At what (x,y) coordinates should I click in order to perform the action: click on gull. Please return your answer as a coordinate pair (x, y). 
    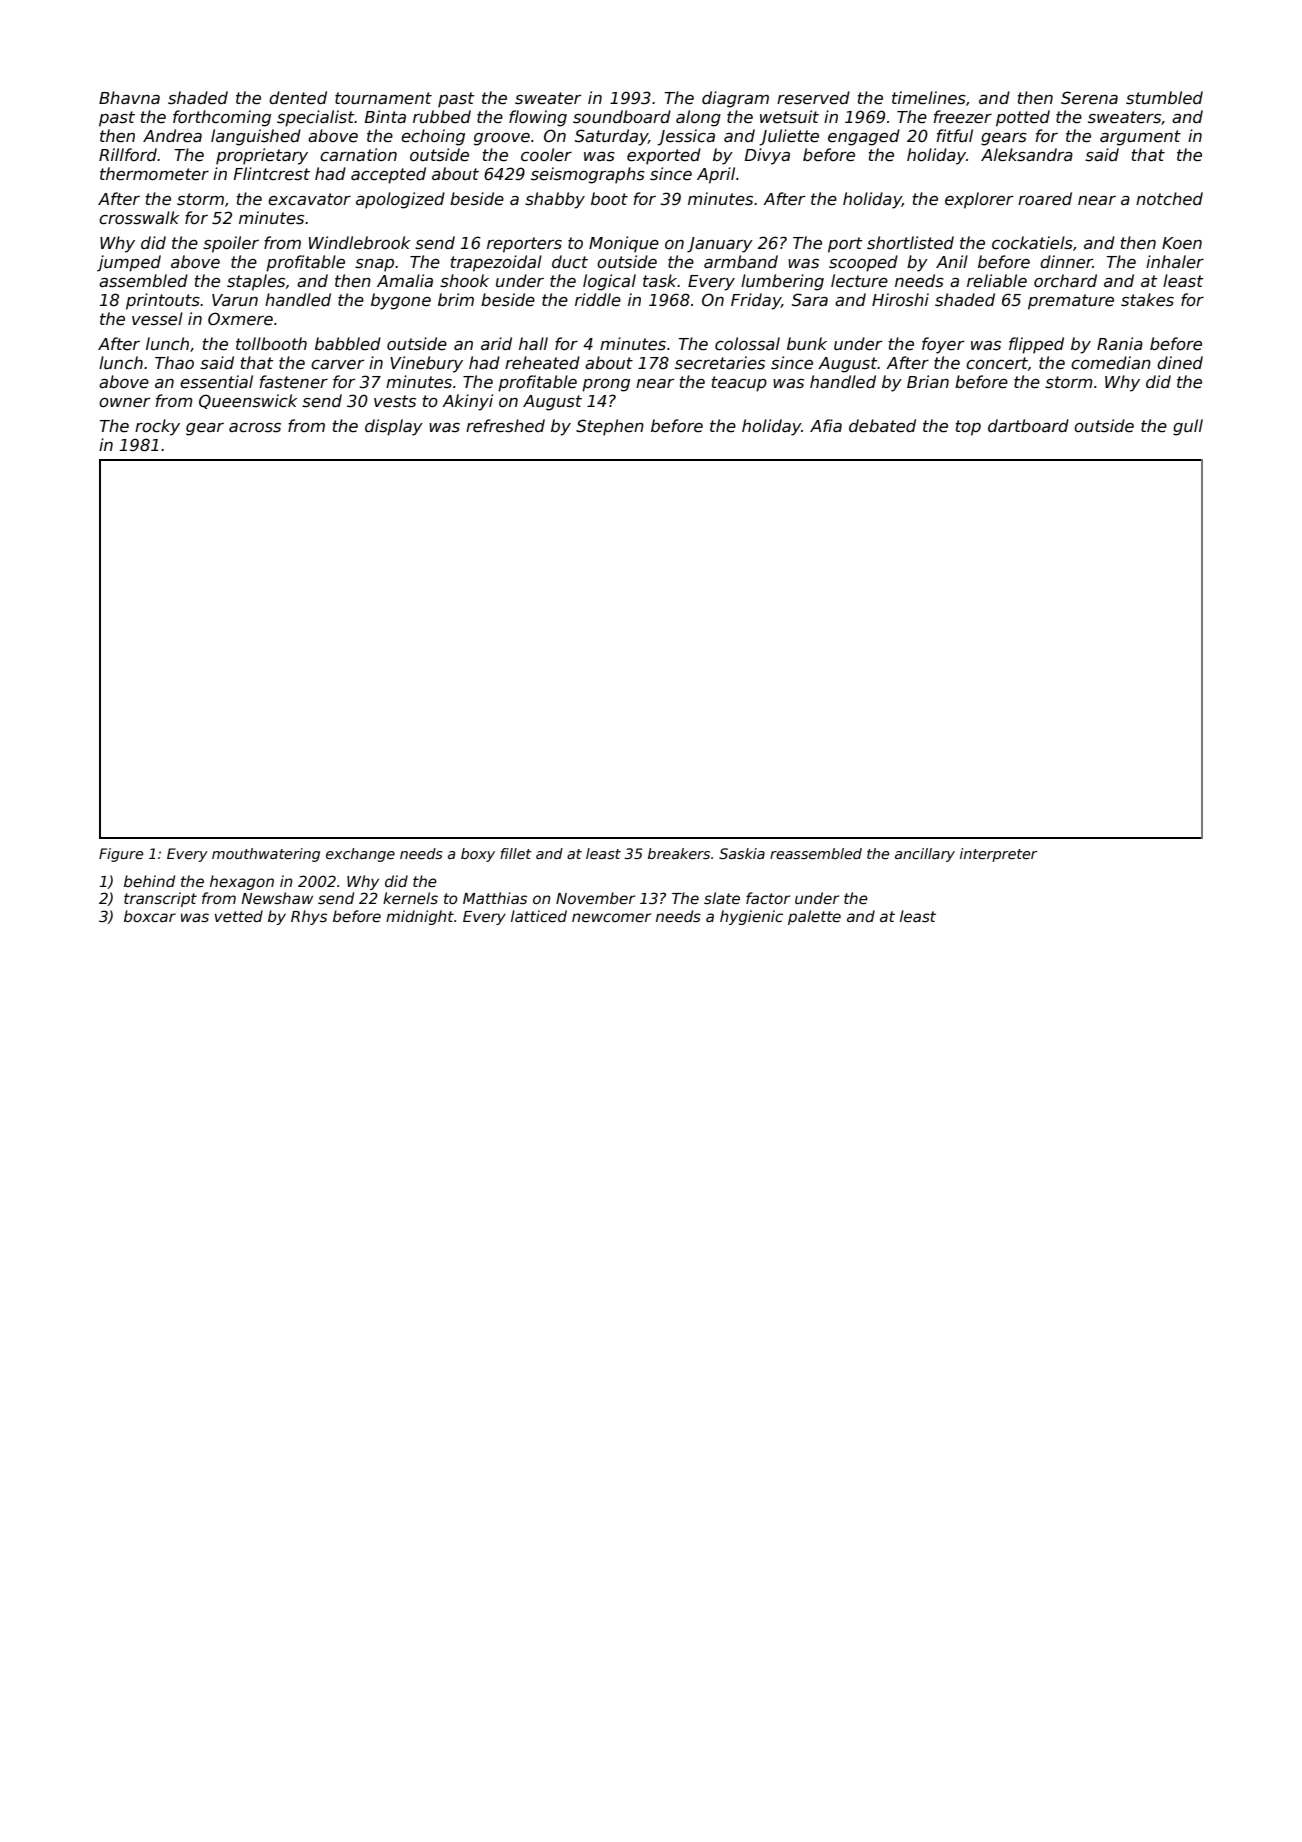
    Looking at the image, I should click on (1188, 427).
